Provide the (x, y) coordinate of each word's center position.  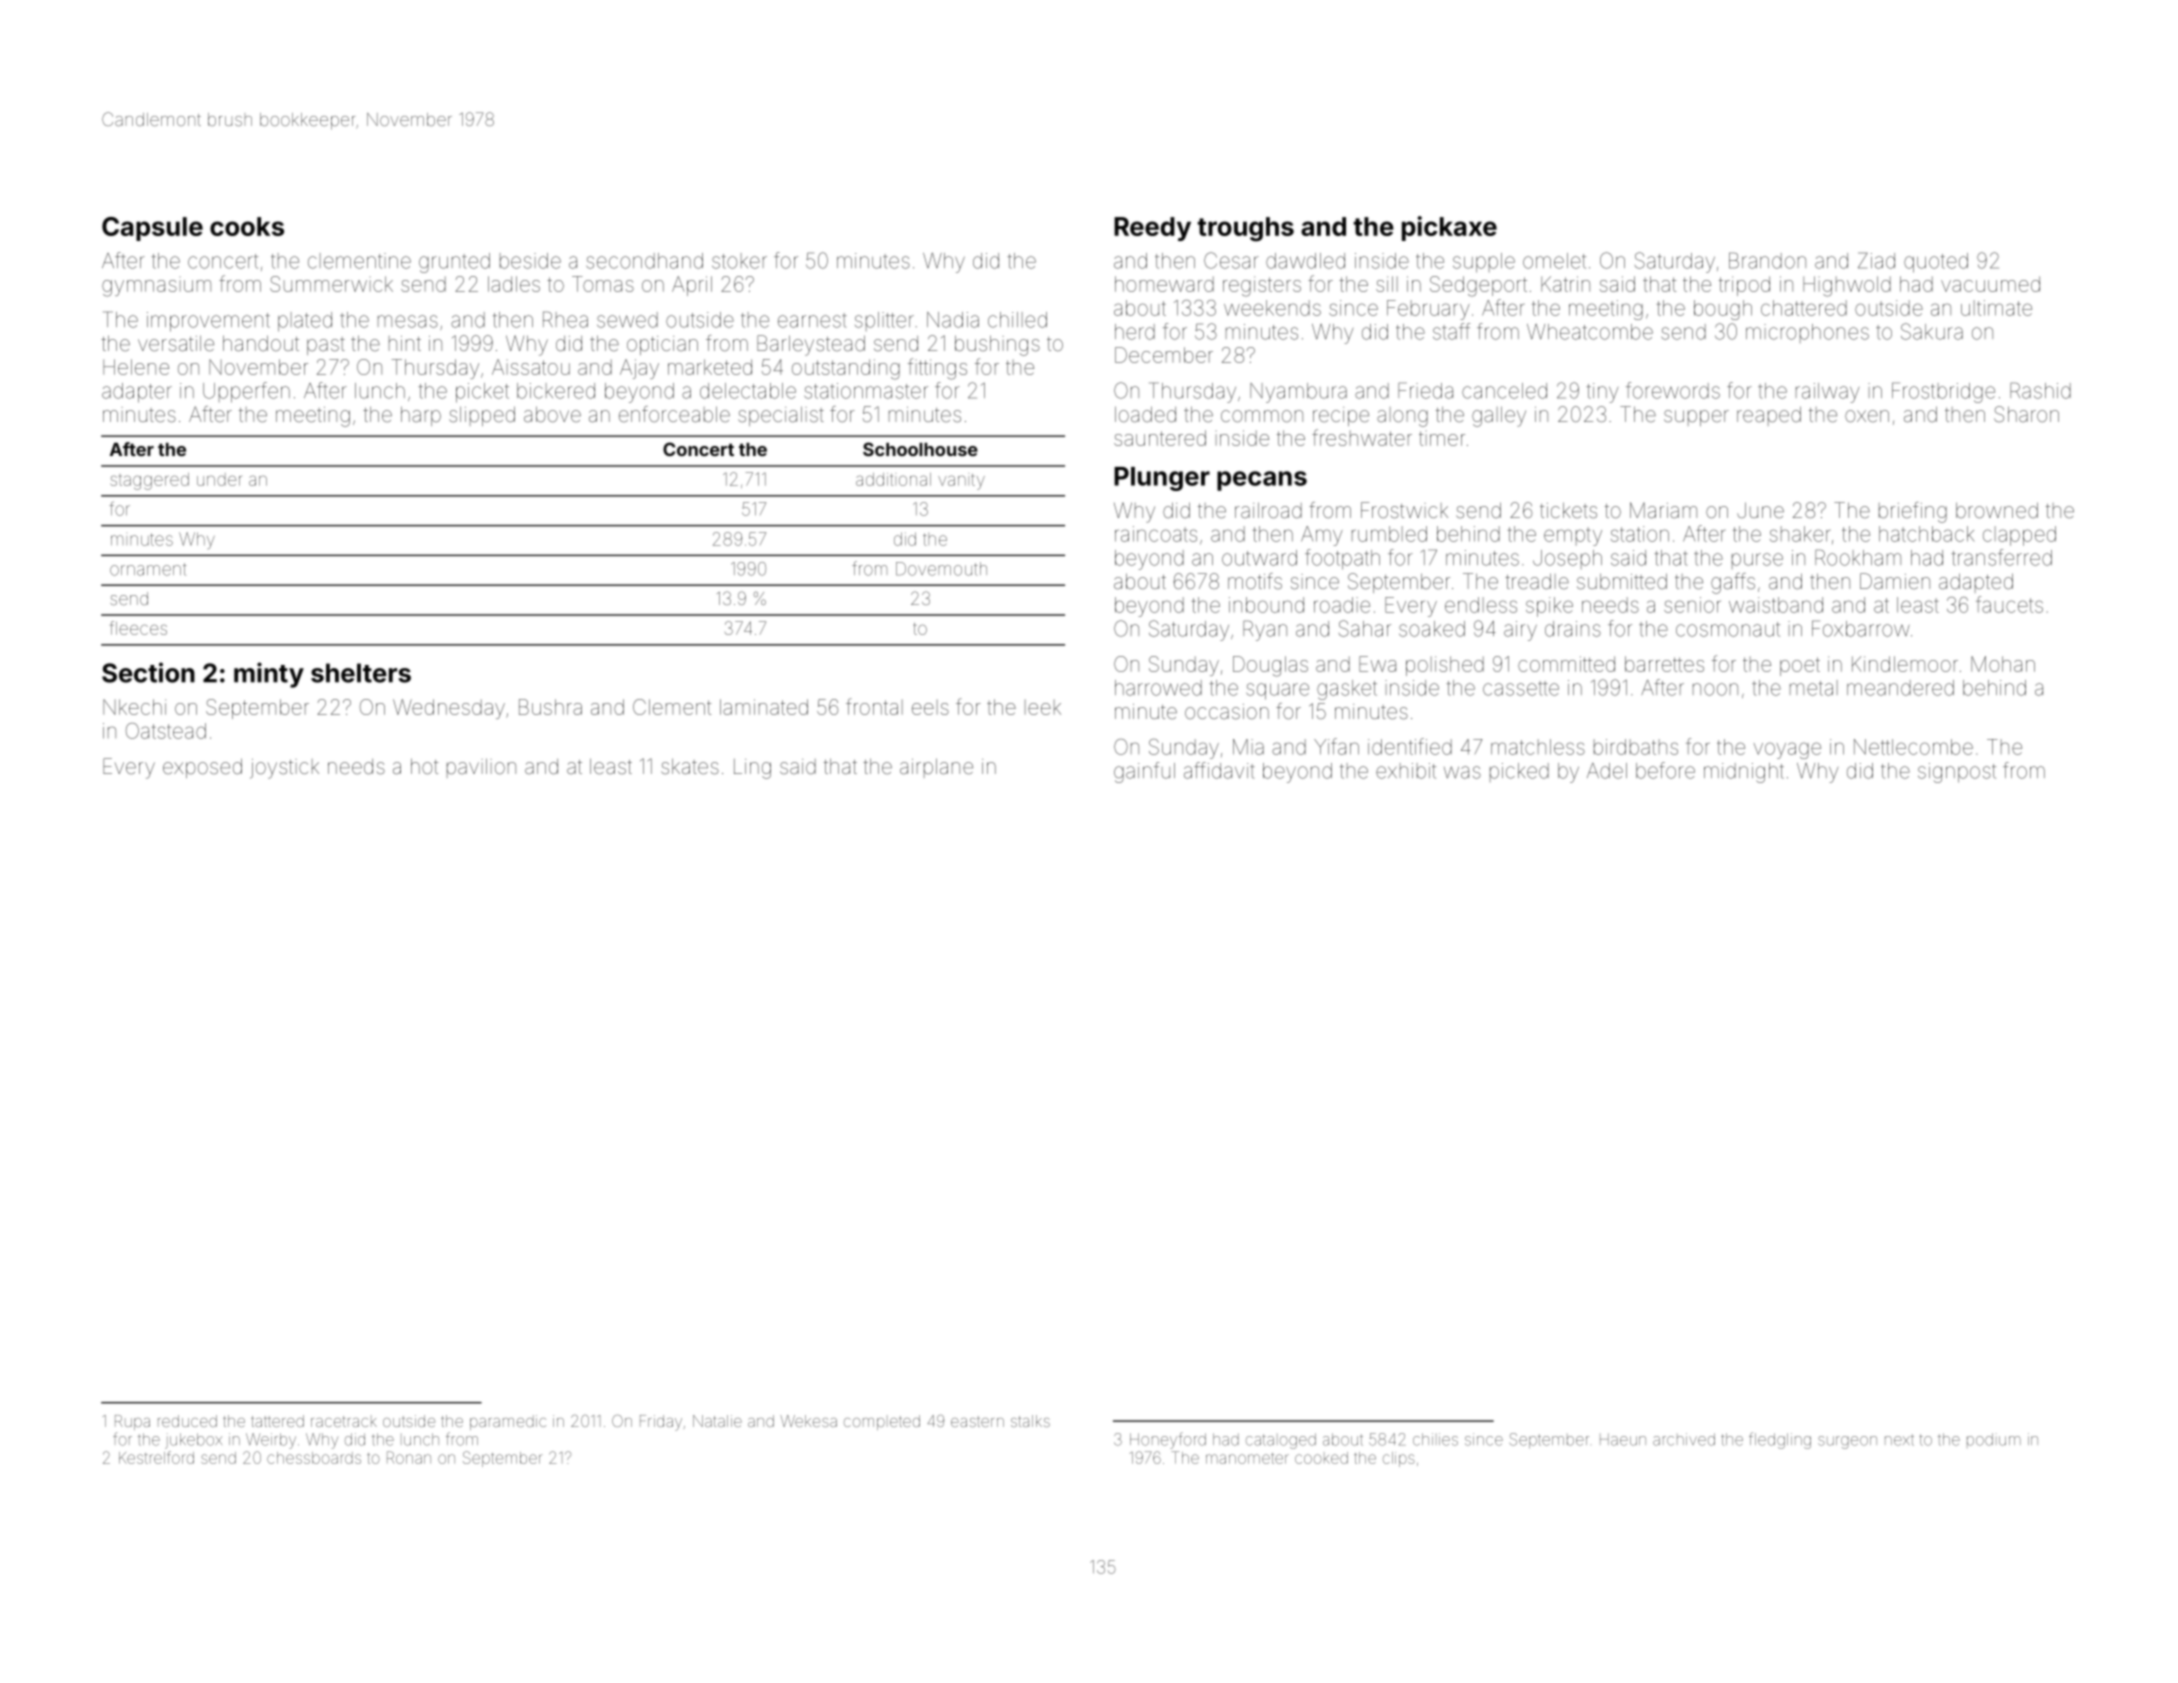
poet (1800, 666)
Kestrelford (156, 1457)
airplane (936, 768)
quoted (1936, 263)
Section (148, 672)
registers (1262, 286)
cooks (247, 226)
